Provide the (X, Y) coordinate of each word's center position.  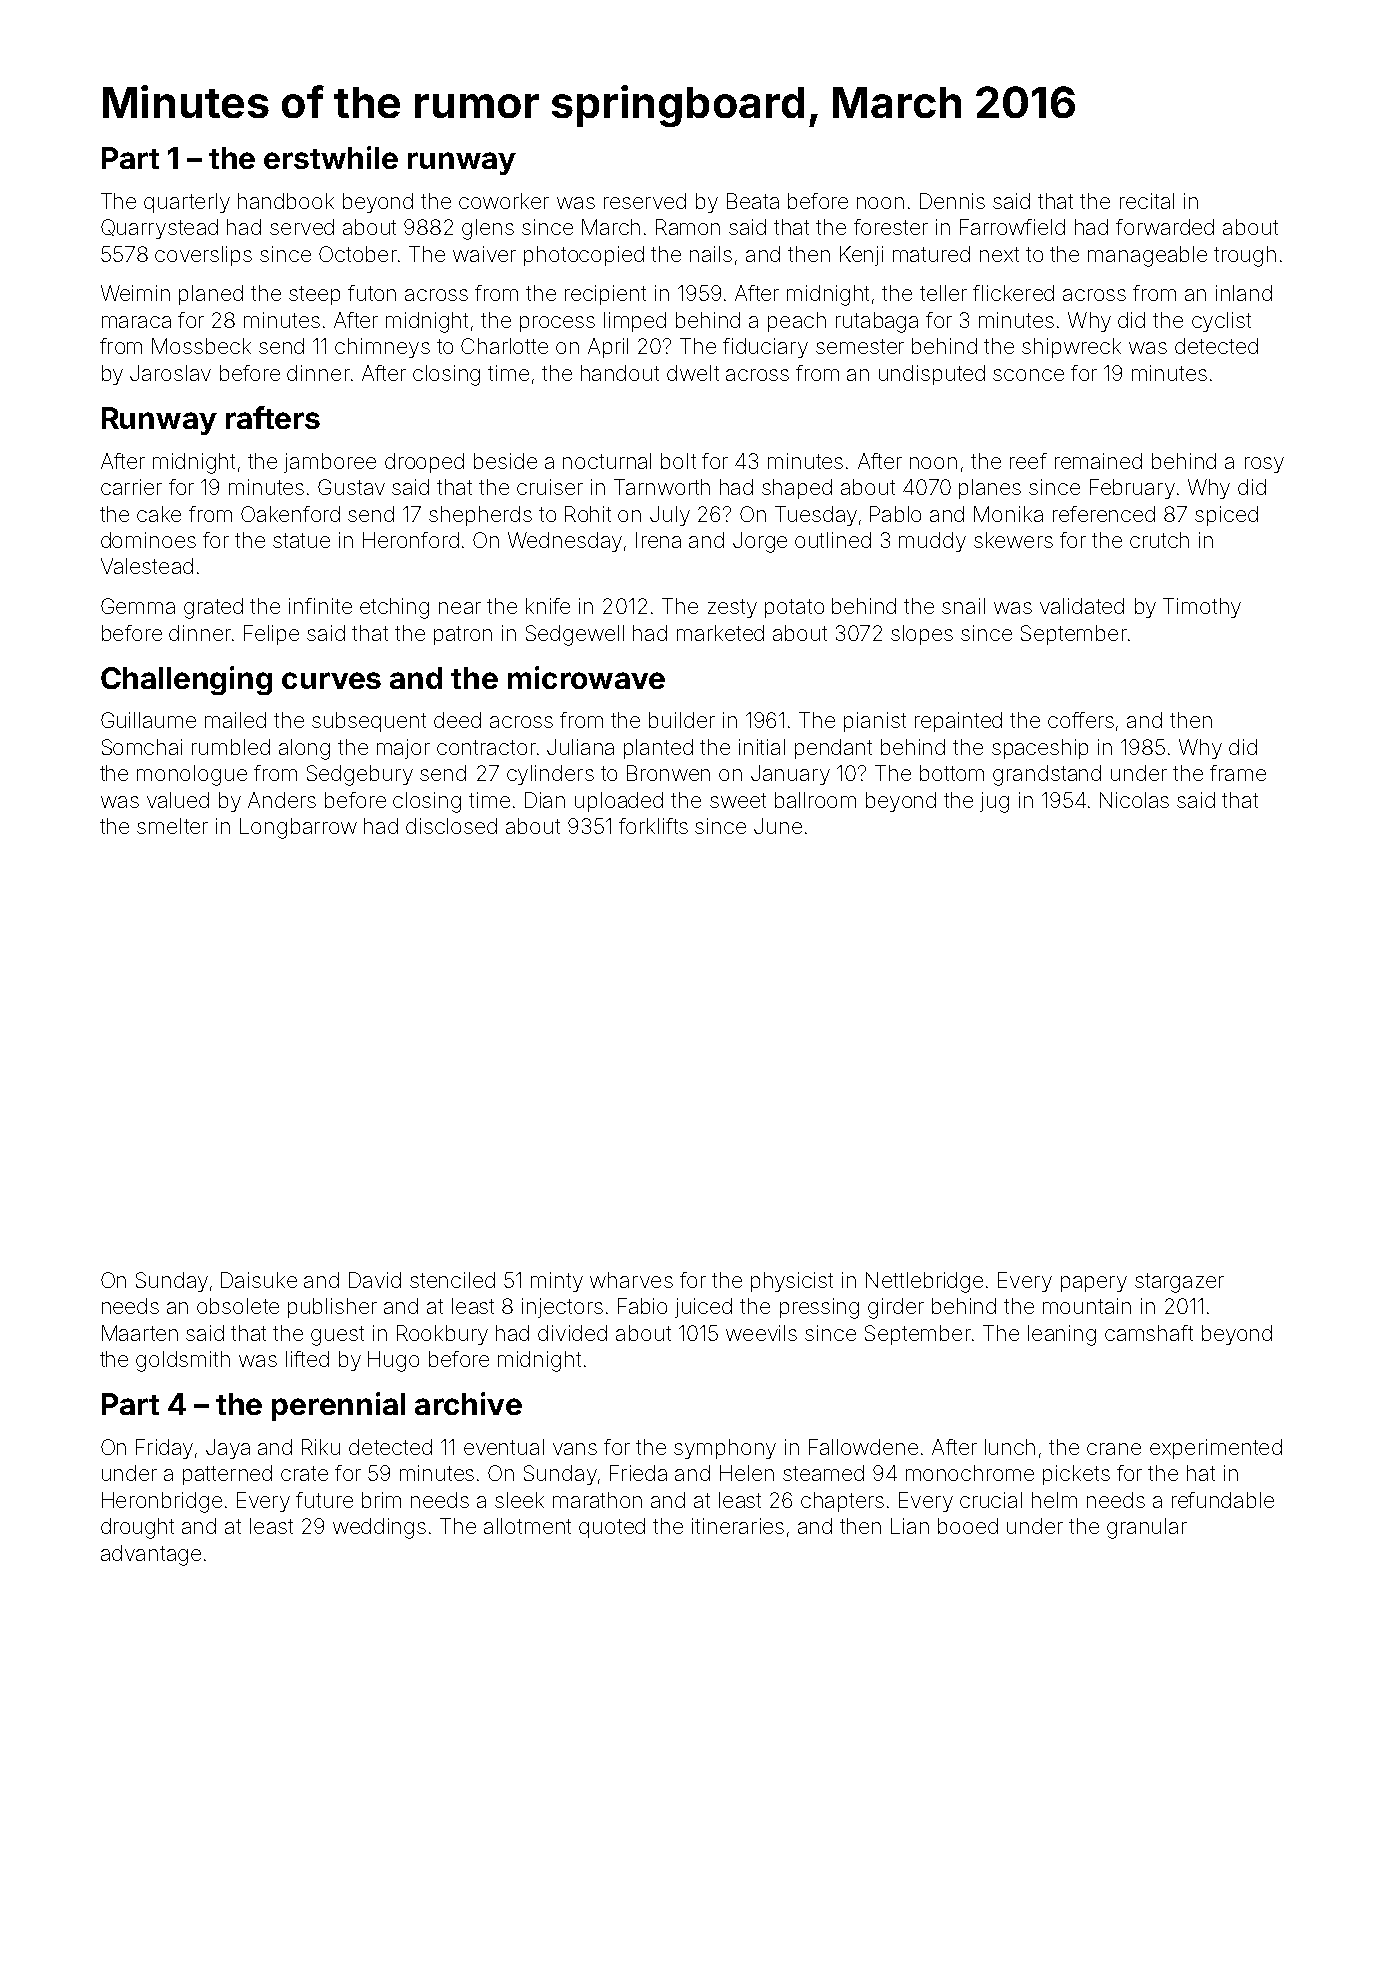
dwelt (693, 373)
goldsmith (183, 1361)
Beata (753, 201)
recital (1147, 201)
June (778, 826)
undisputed (932, 375)
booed (968, 1526)
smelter (172, 826)
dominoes (148, 540)
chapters (842, 1502)
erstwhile (331, 157)
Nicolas (1134, 800)
